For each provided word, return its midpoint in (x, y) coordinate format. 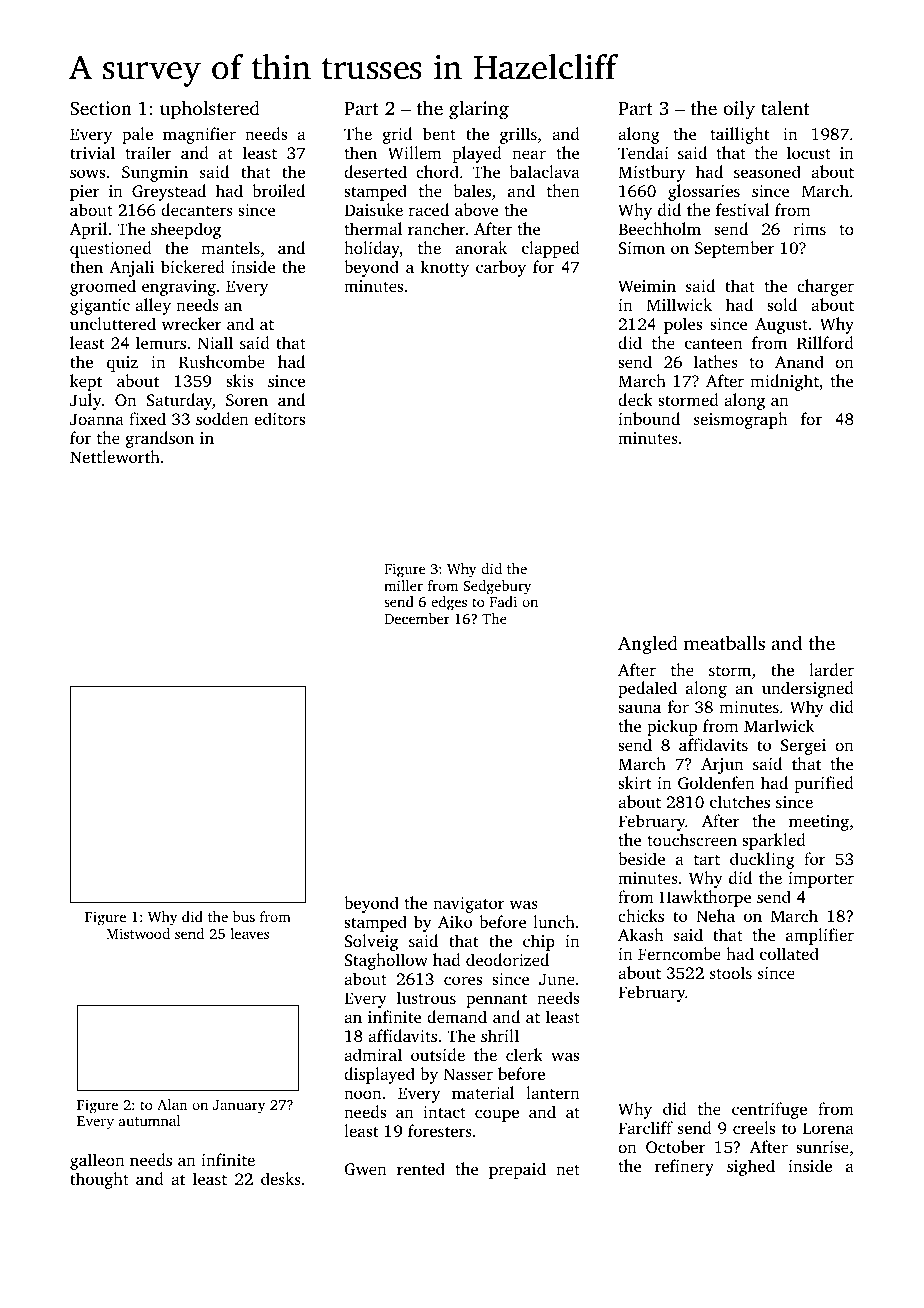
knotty (445, 268)
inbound (649, 418)
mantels (230, 247)
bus (244, 916)
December (417, 618)
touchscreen (692, 839)
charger (825, 287)
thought (99, 1180)
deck (635, 399)
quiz (122, 364)
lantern (553, 1092)
